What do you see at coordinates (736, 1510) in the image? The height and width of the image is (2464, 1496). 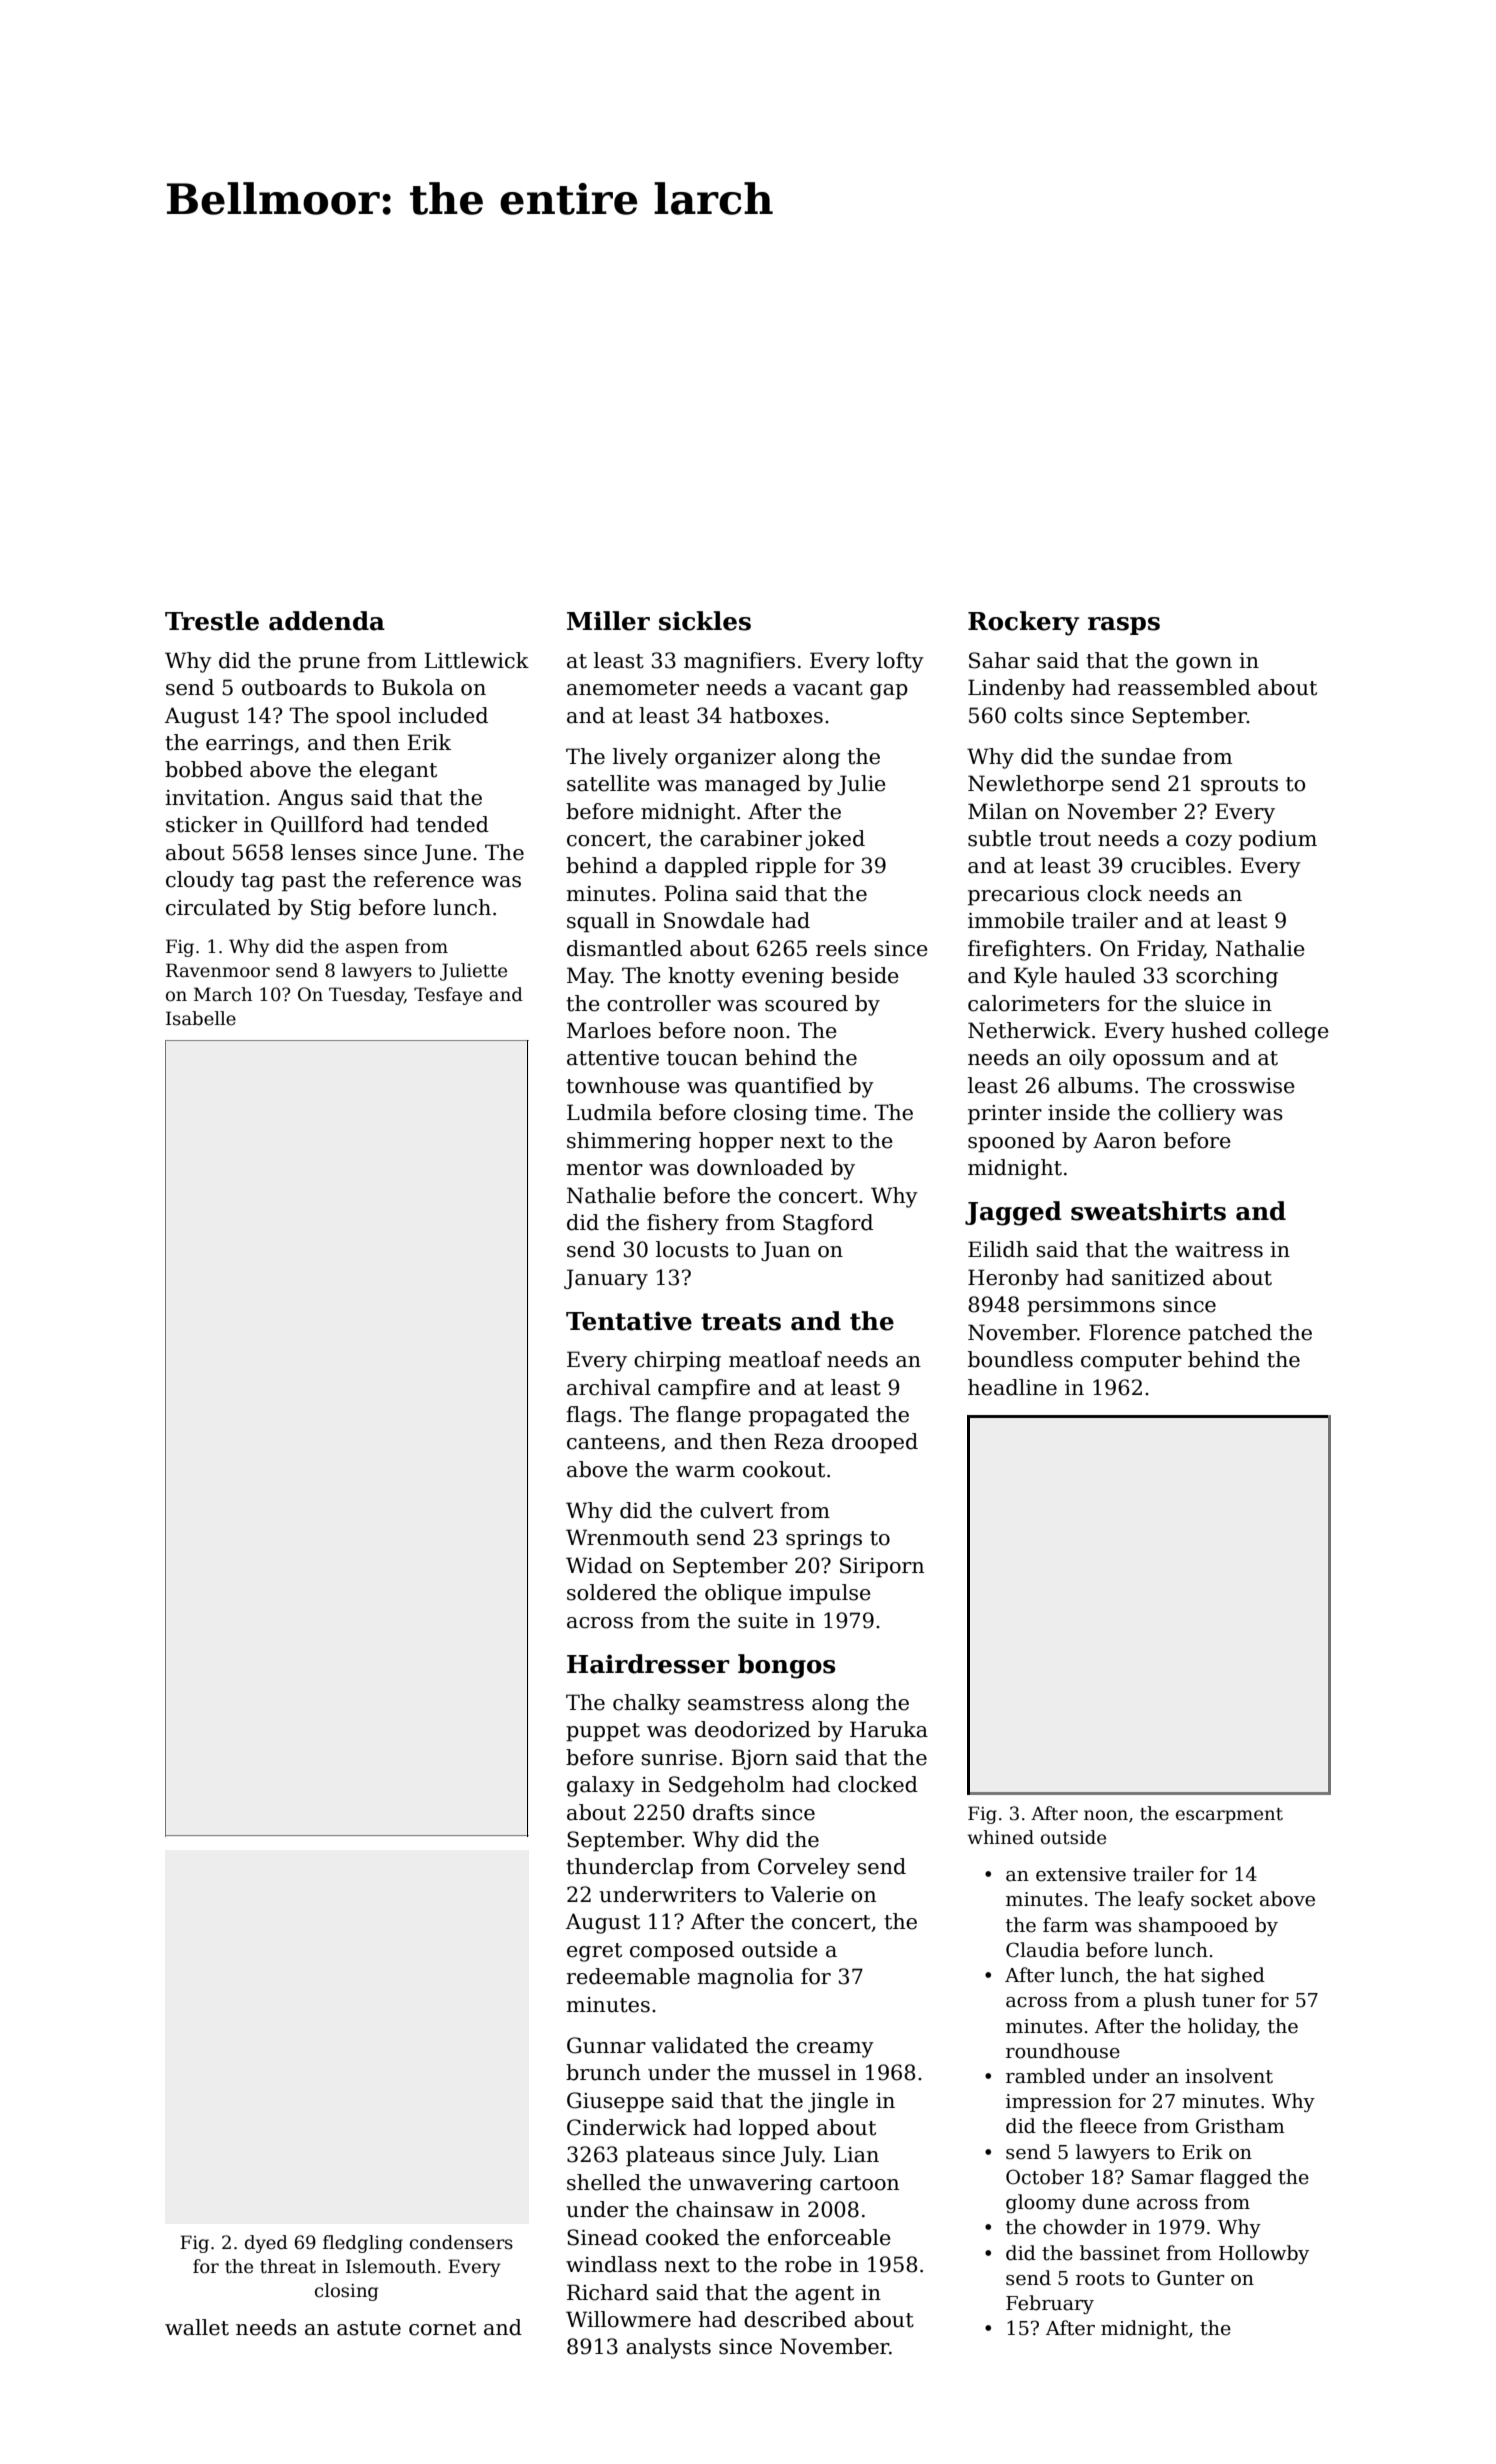 I see `culvert` at bounding box center [736, 1510].
